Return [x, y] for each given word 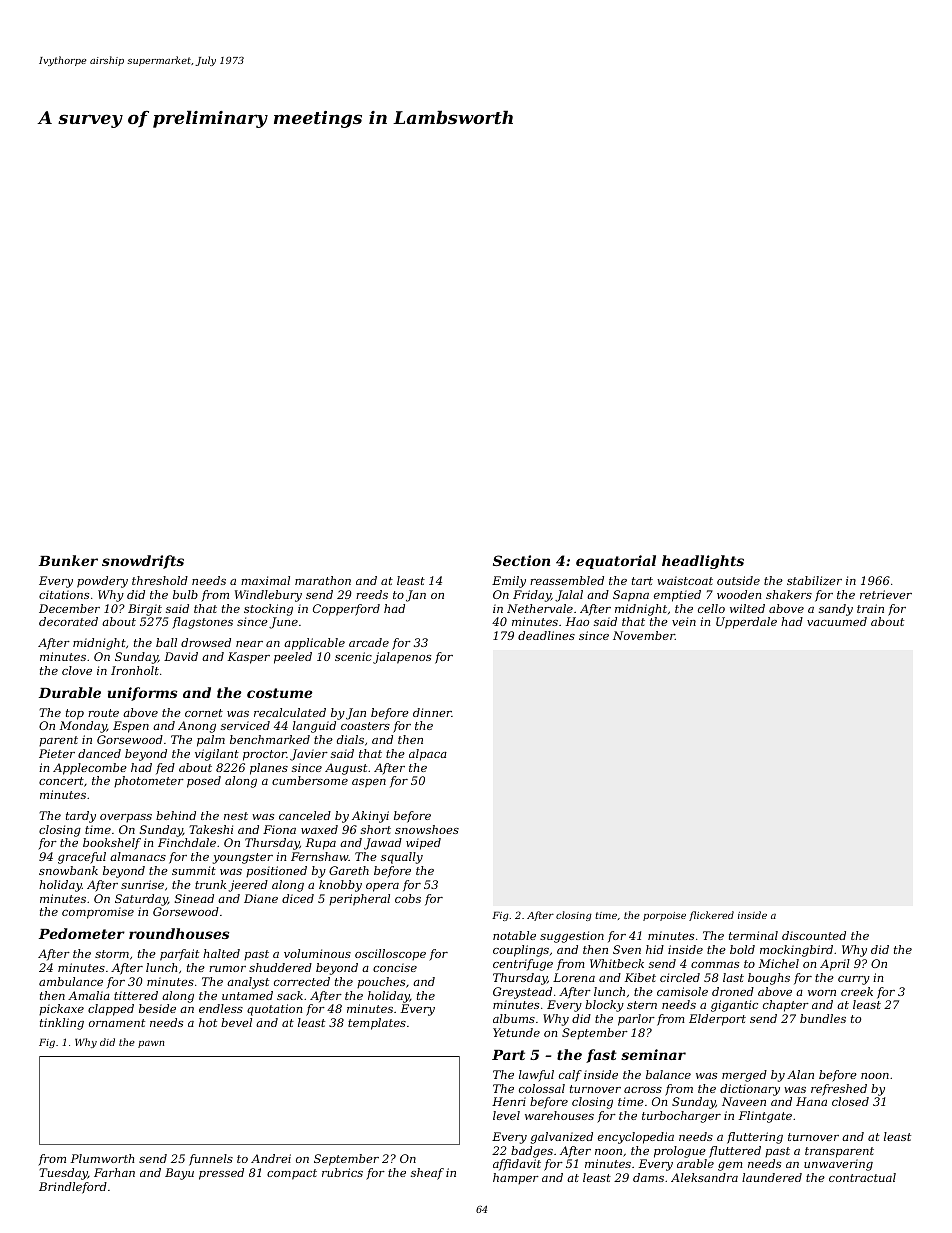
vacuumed [837, 621]
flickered [711, 916]
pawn [151, 1044]
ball [166, 642]
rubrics [342, 1172]
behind [176, 815]
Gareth [349, 870]
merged [744, 1076]
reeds [372, 594]
